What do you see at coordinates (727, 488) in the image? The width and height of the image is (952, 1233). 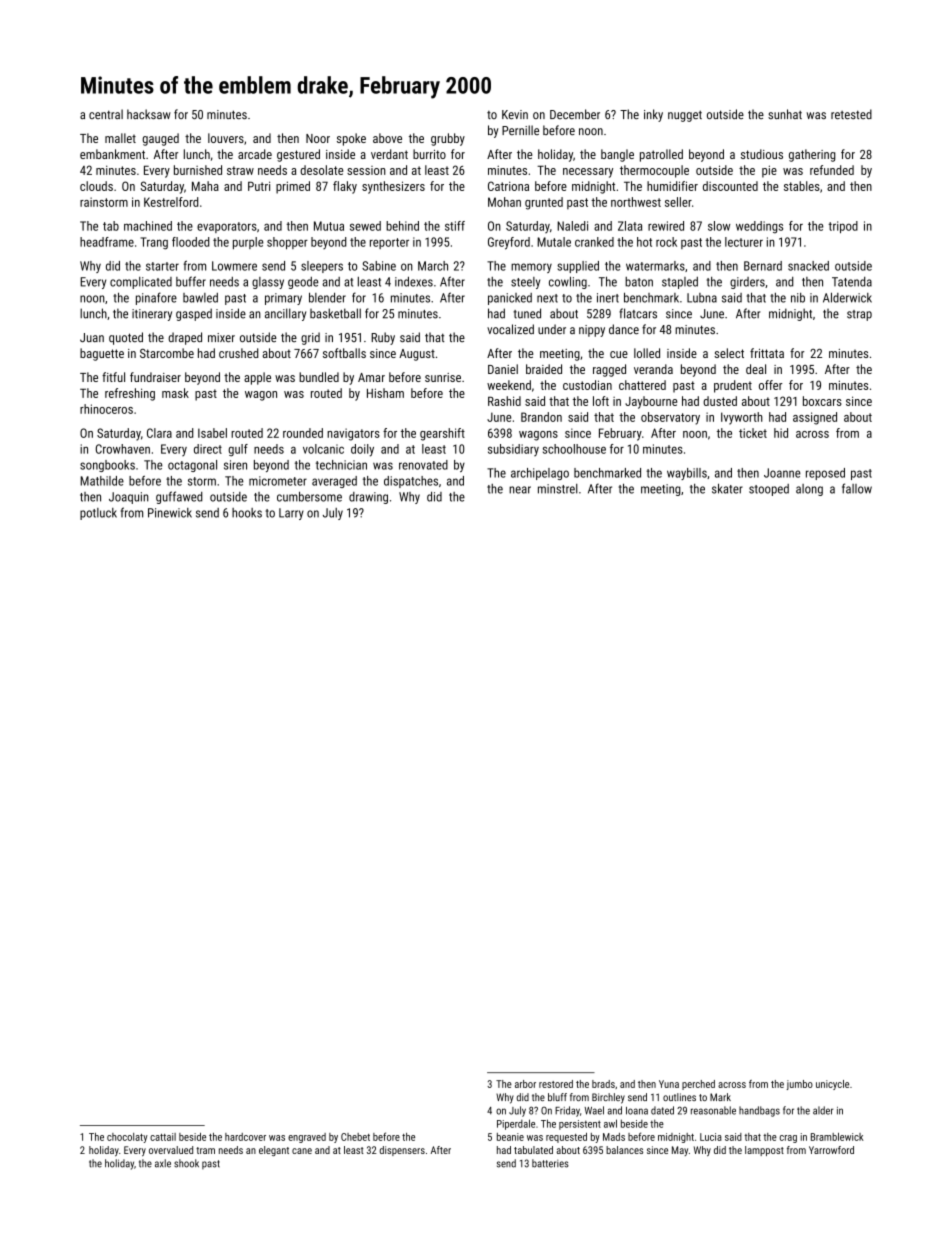 I see `skater` at bounding box center [727, 488].
